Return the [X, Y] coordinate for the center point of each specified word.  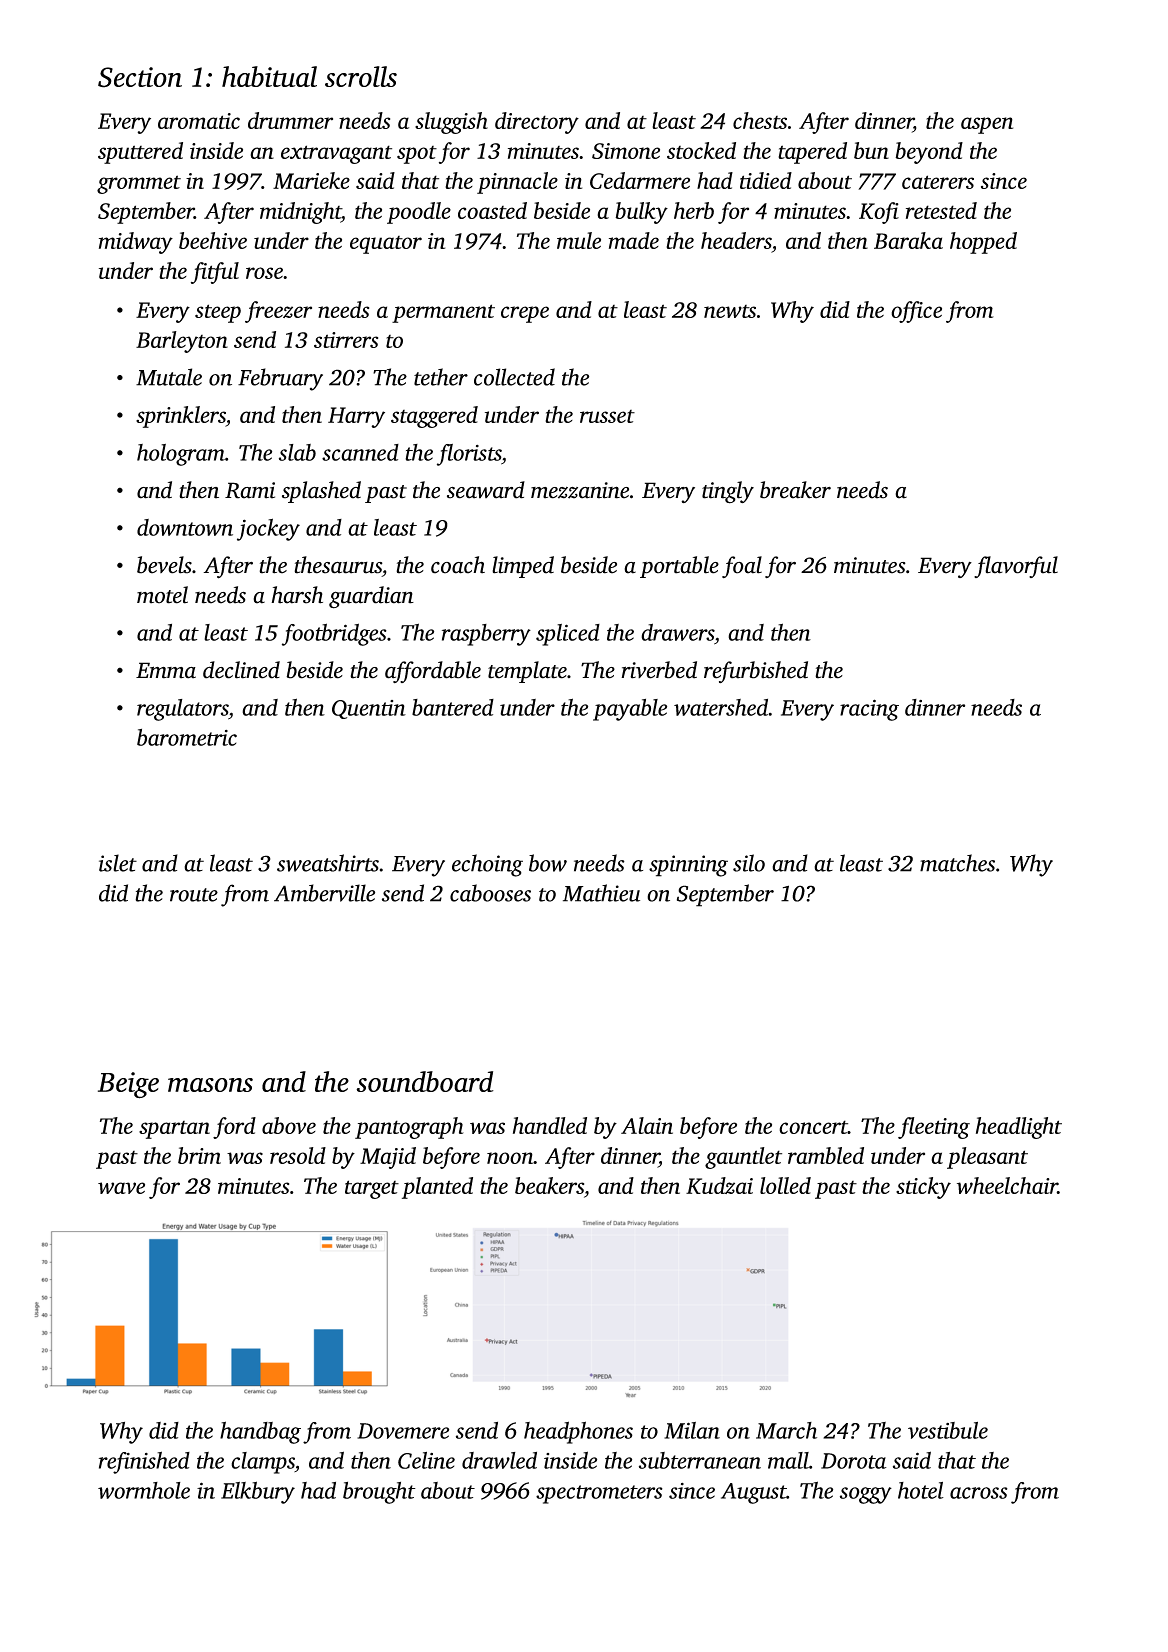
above [289, 1125]
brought [379, 1493]
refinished [144, 1462]
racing [869, 710]
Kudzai [719, 1185]
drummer [290, 120]
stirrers [346, 340]
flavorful [1016, 567]
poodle [419, 213]
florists [469, 455]
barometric [187, 737]
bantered [453, 707]
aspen [987, 125]
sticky [923, 1188]
